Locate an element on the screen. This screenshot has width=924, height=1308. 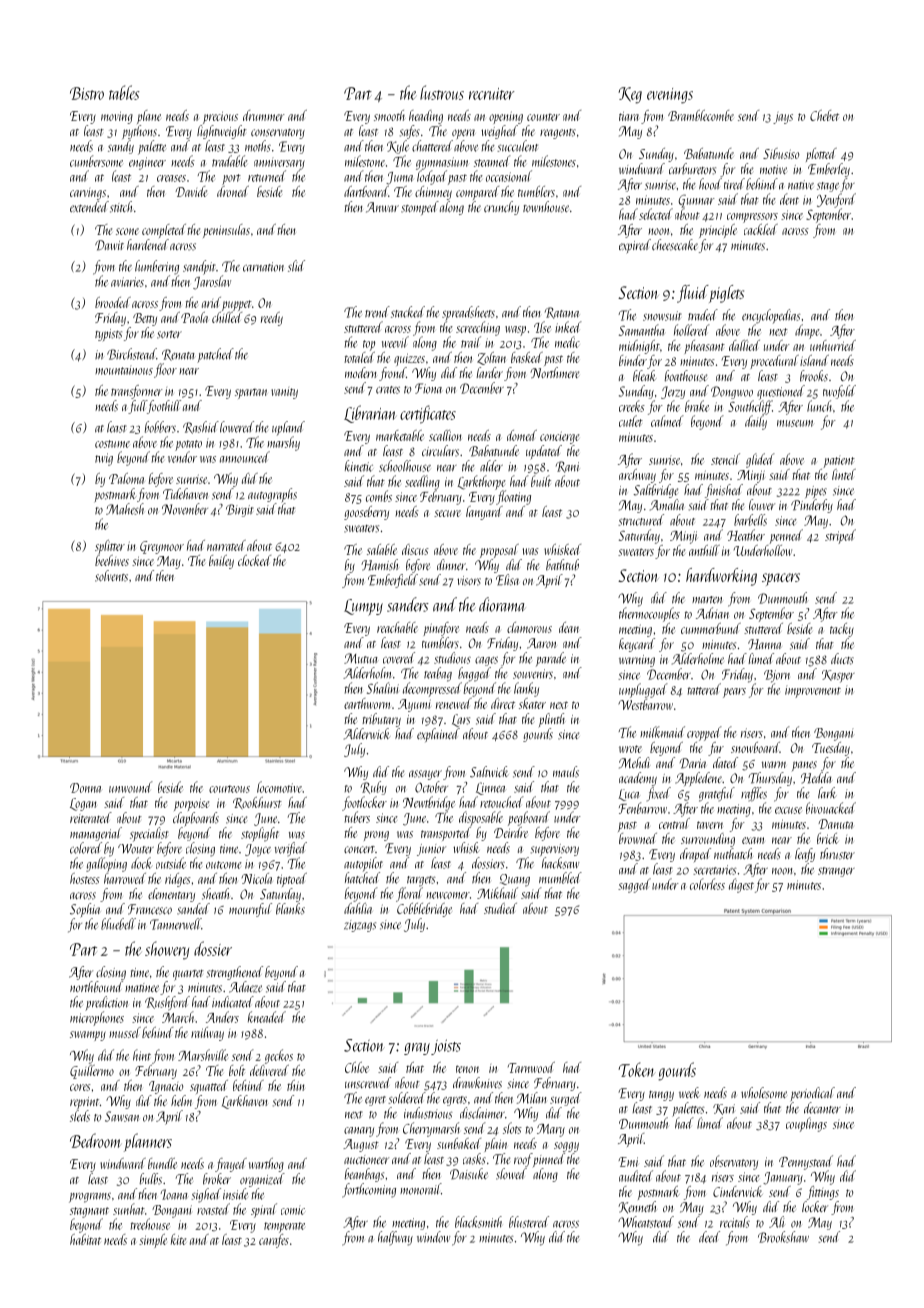
Hanna is located at coordinates (764, 644).
